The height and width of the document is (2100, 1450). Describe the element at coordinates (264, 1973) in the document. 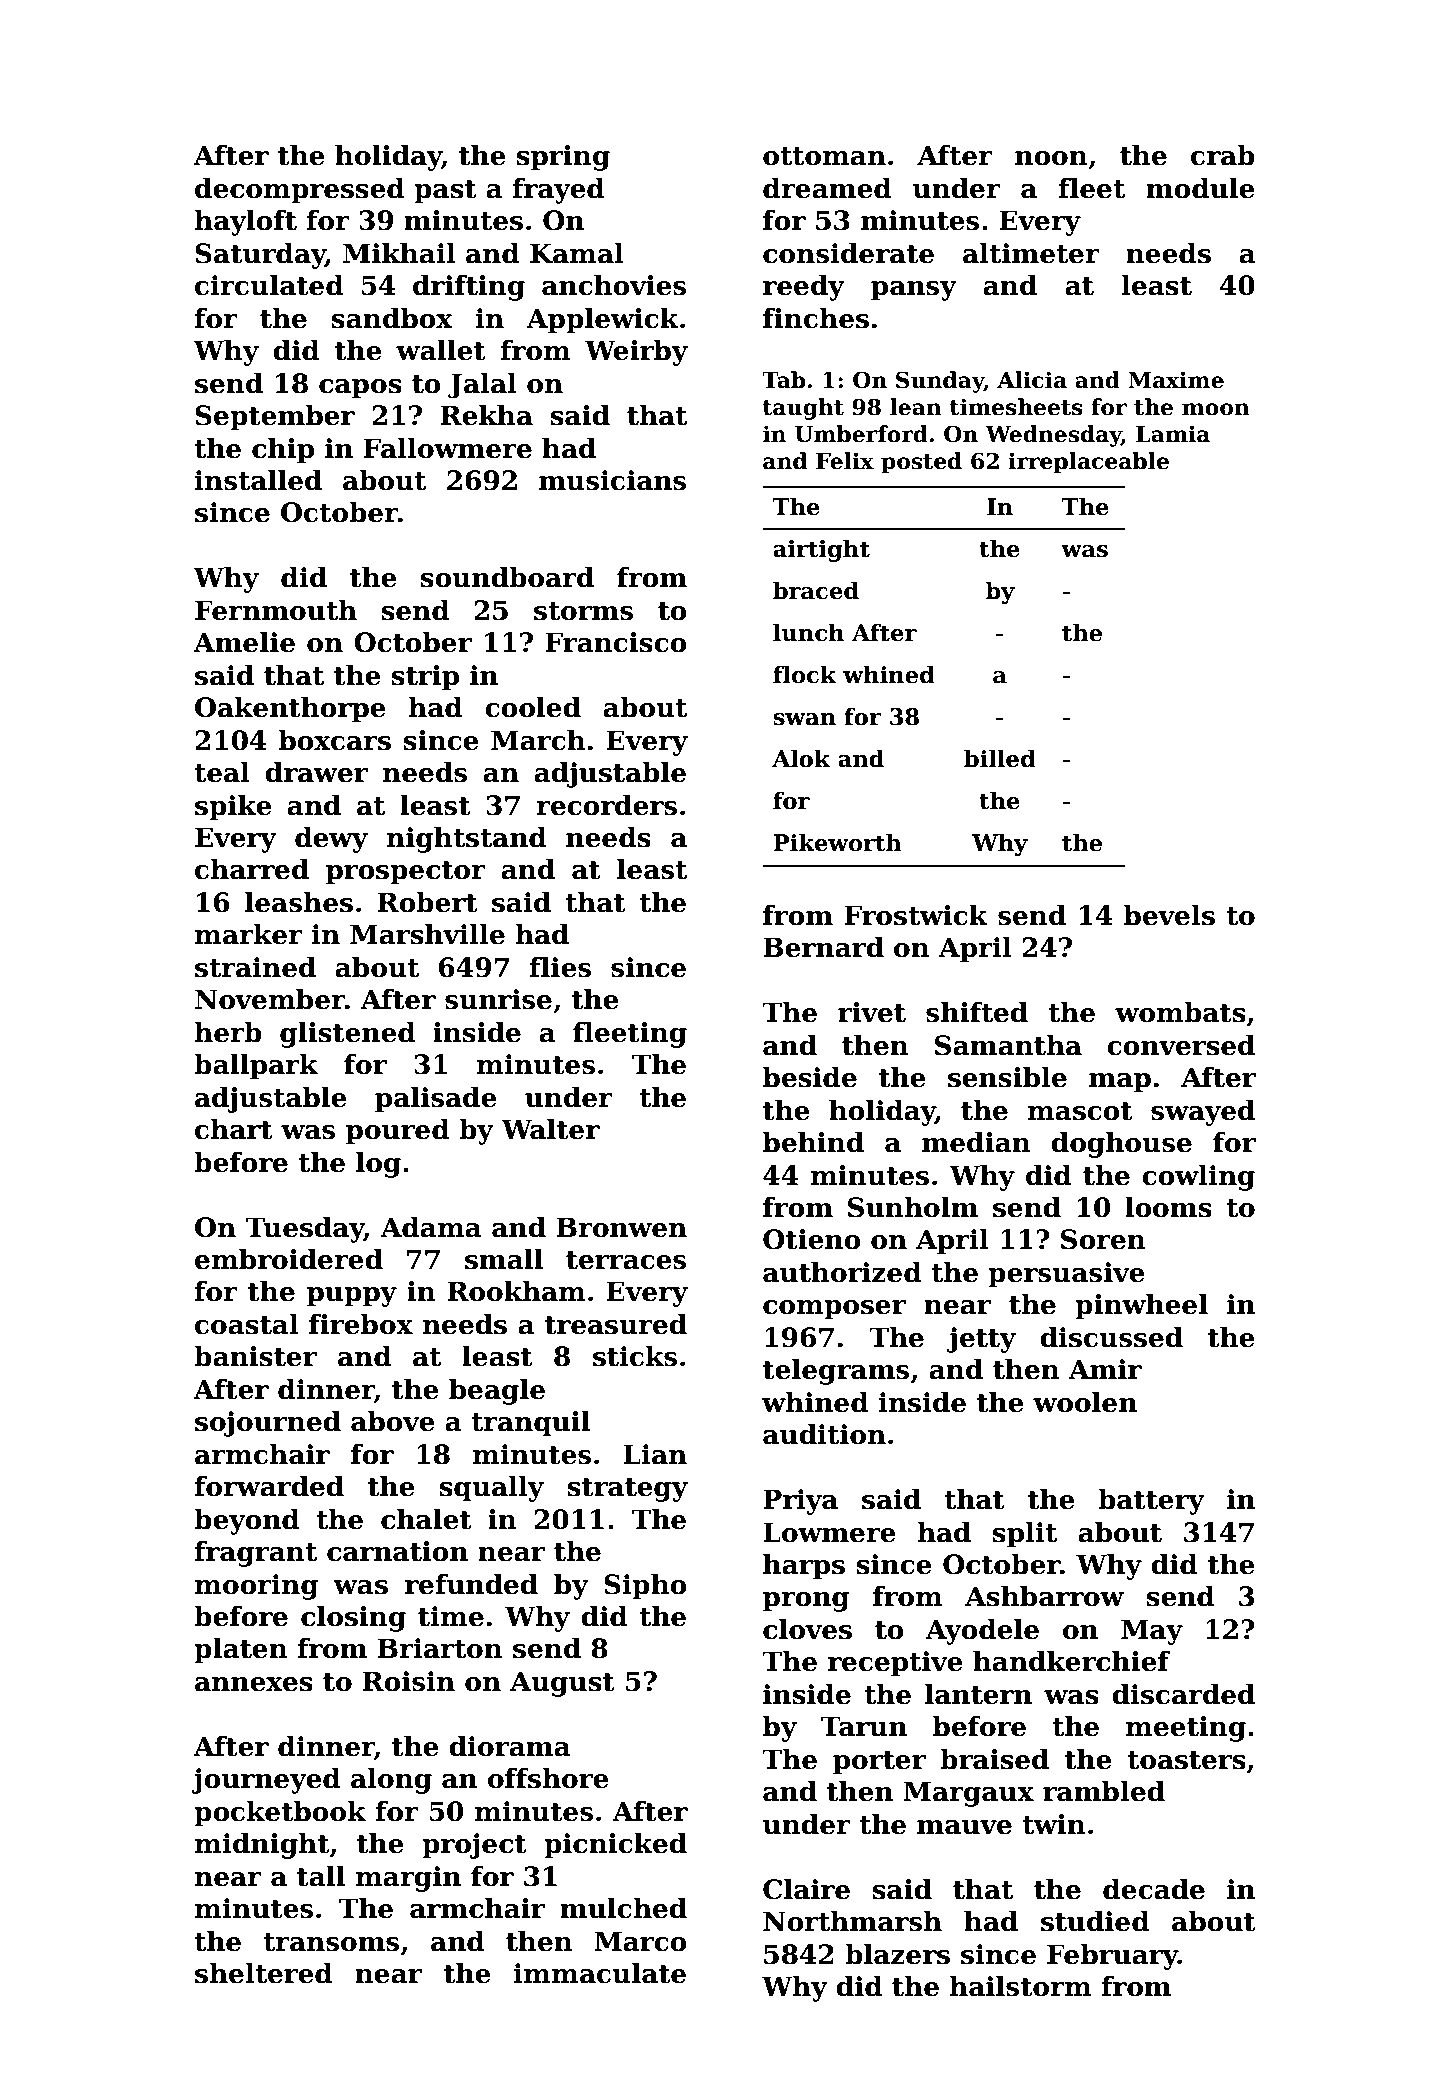

I see `sheltered` at that location.
